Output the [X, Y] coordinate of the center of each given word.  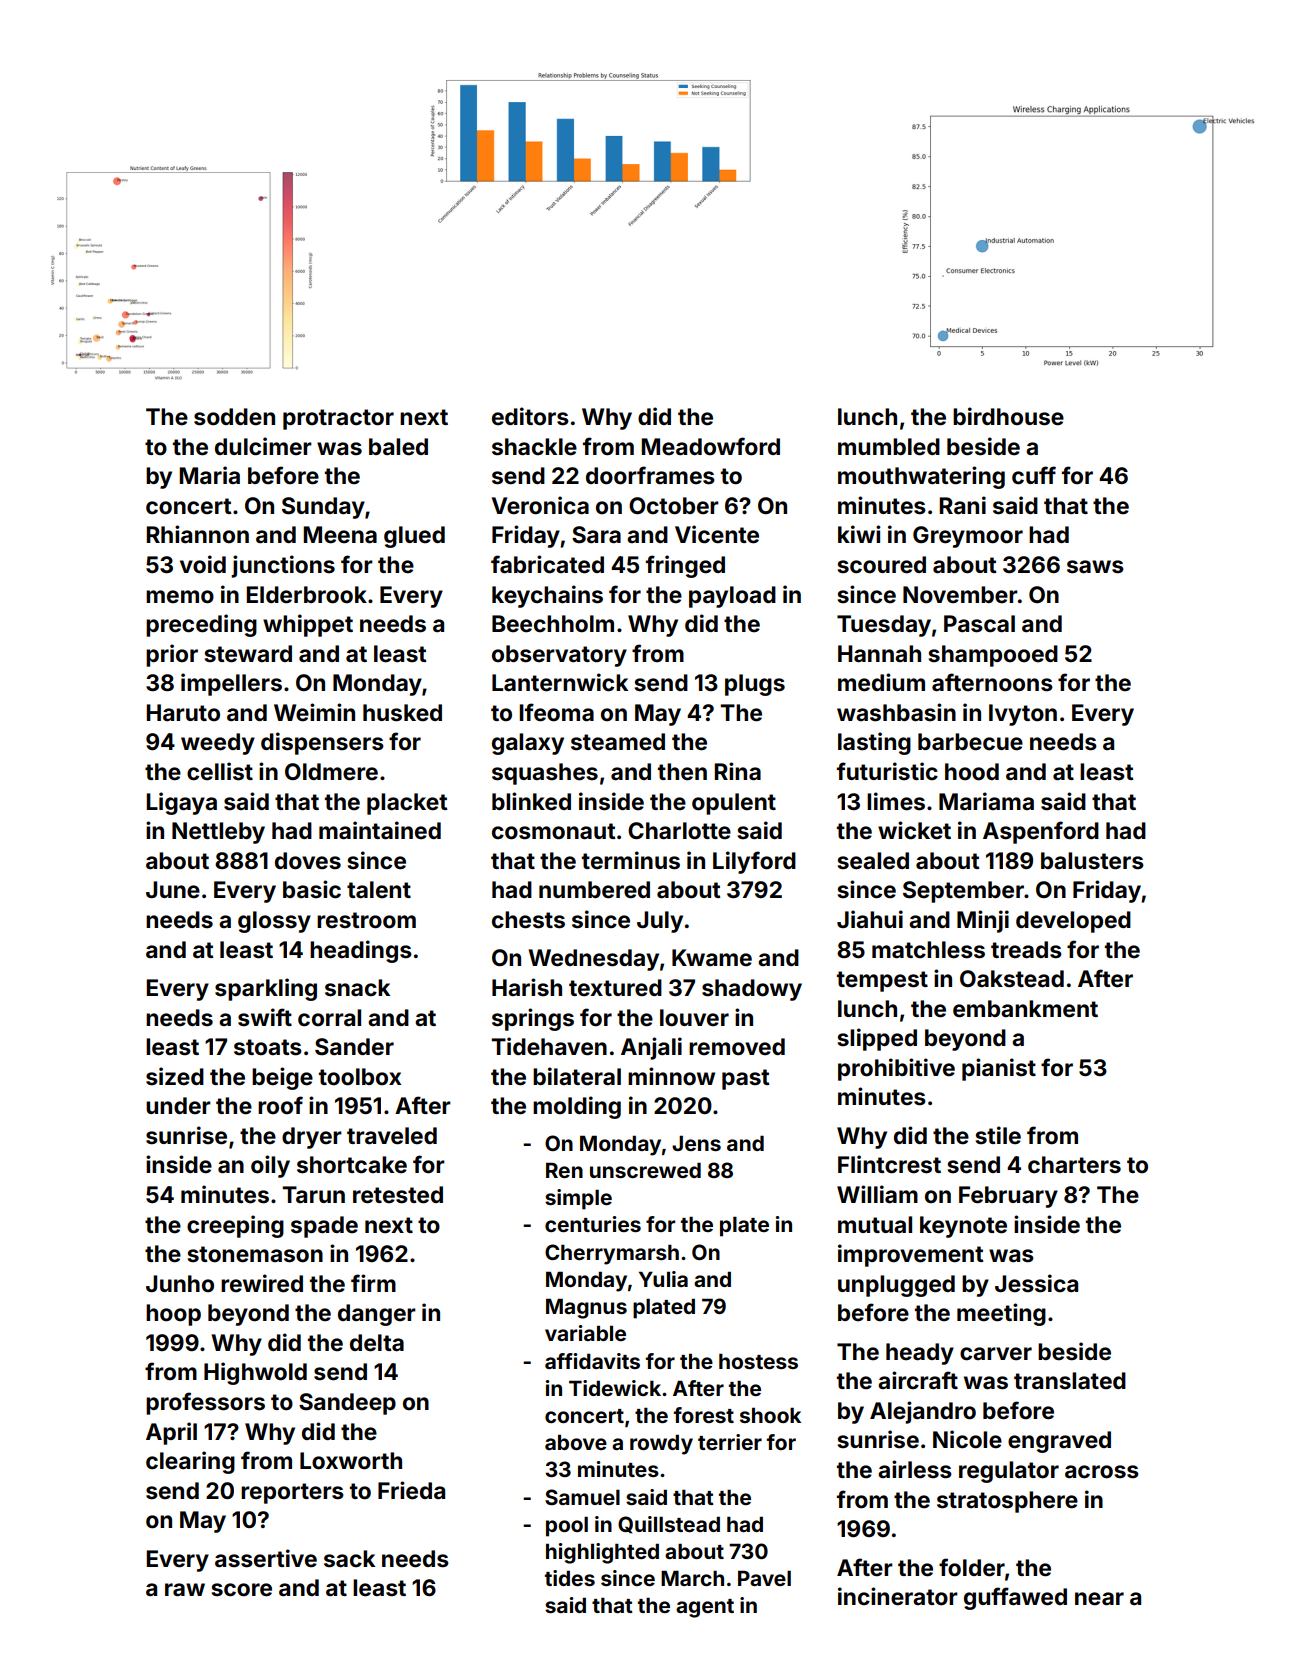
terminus [631, 860]
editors [530, 416]
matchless [928, 950]
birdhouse [1008, 416]
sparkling [266, 989]
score [241, 1590]
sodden [234, 417]
